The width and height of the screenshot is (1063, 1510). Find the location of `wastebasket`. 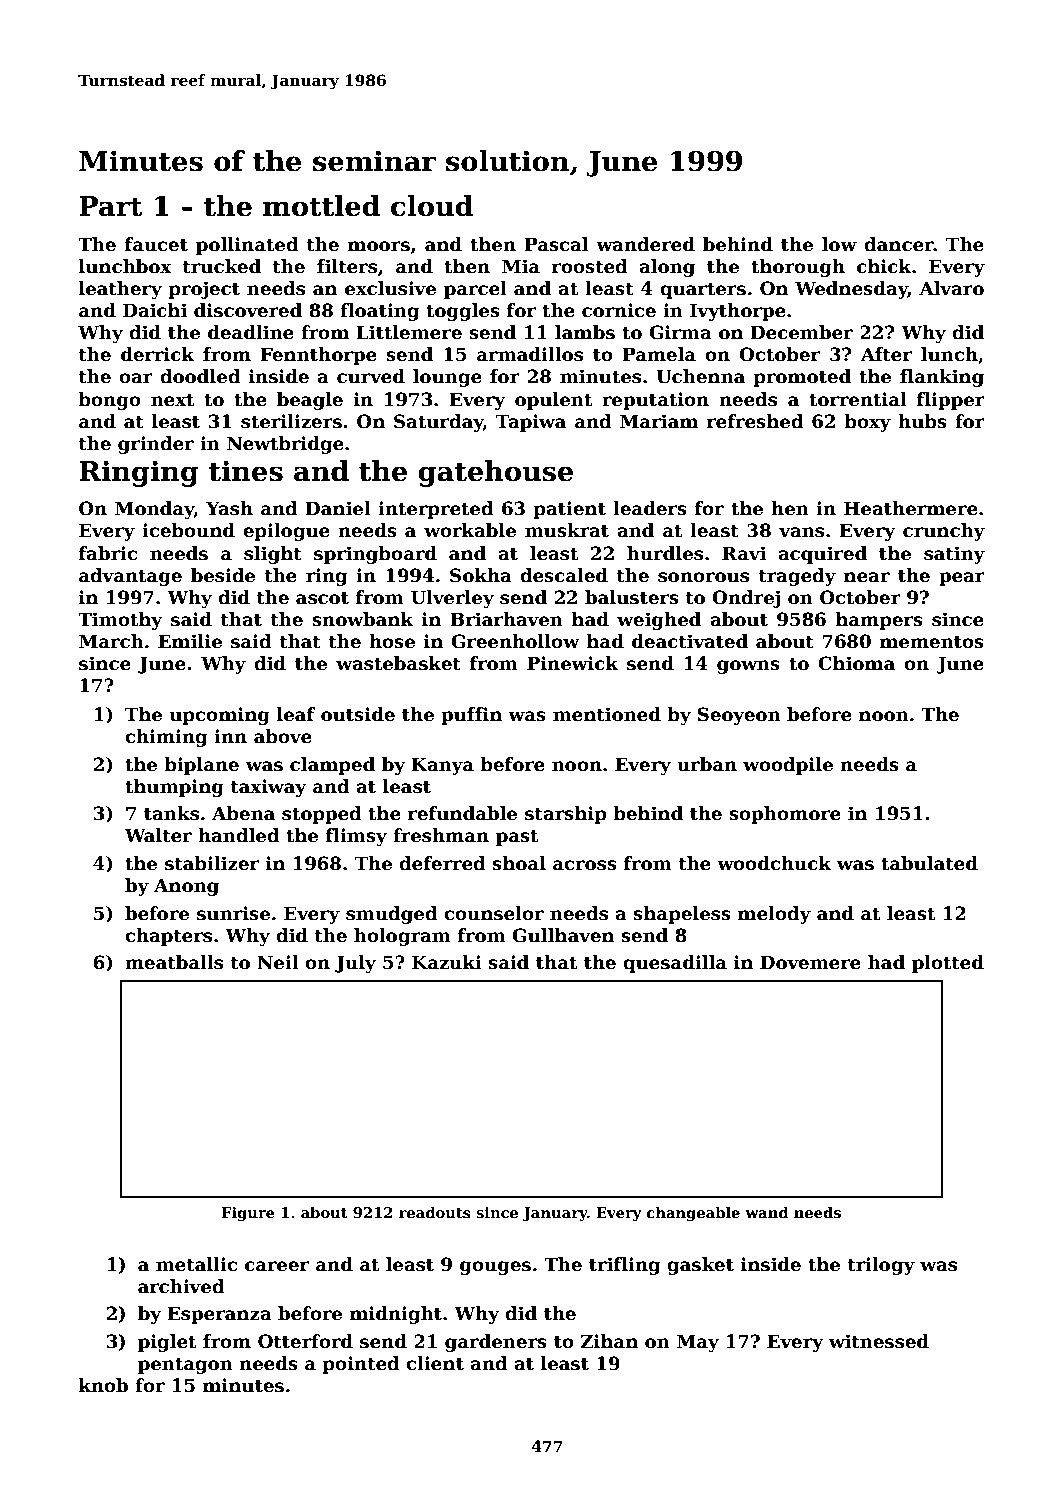

wastebasket is located at coordinates (398, 663).
